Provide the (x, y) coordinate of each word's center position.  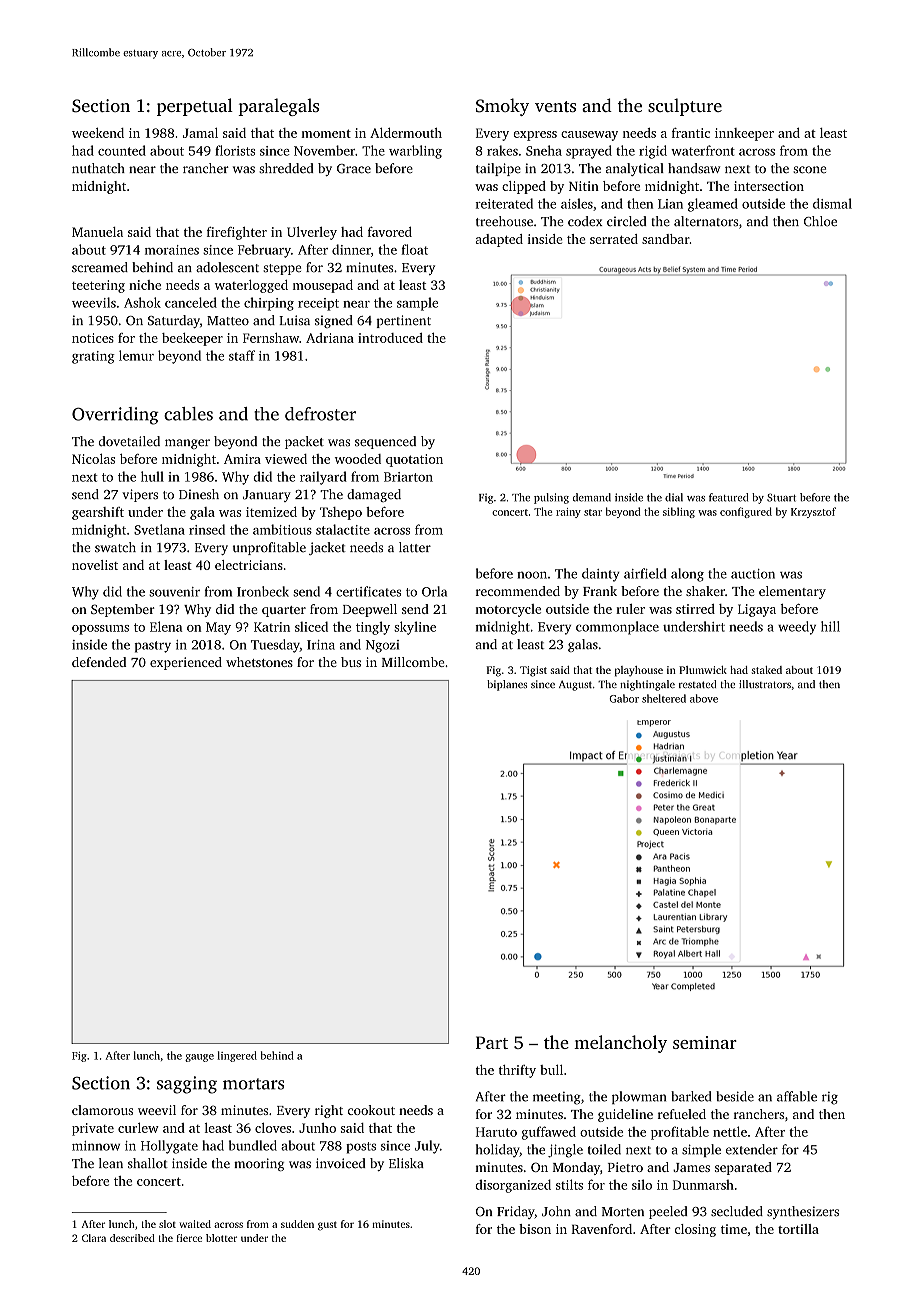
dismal (832, 203)
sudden (297, 1224)
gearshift (98, 513)
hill (830, 626)
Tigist (533, 671)
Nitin (584, 186)
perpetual (195, 107)
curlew (138, 1128)
